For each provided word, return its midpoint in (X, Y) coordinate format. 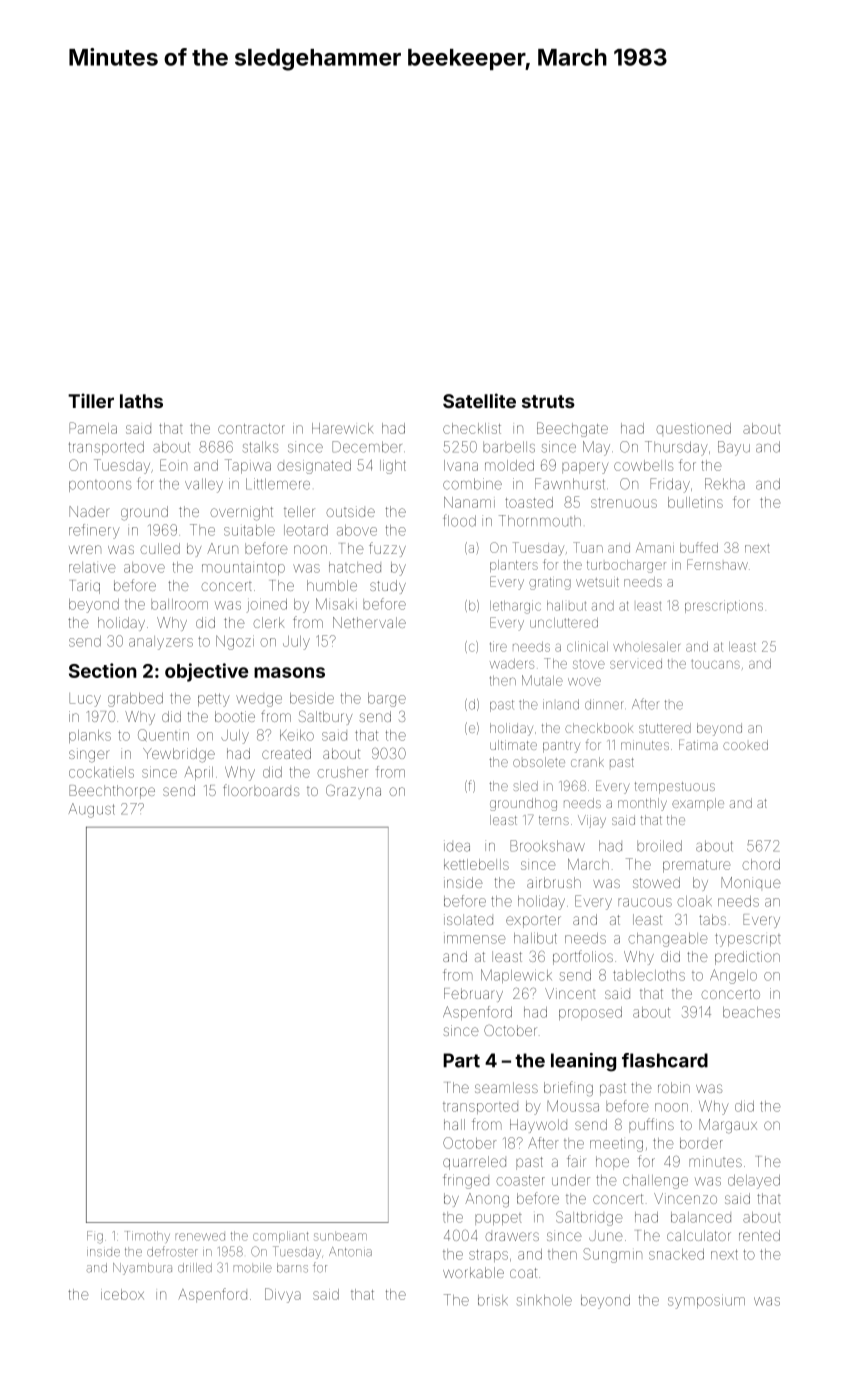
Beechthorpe (112, 792)
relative (92, 567)
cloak (694, 901)
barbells (509, 447)
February (473, 995)
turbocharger (626, 566)
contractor (251, 429)
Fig (95, 1237)
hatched (355, 567)
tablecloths (649, 975)
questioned (693, 428)
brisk (493, 1300)
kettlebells (476, 864)
